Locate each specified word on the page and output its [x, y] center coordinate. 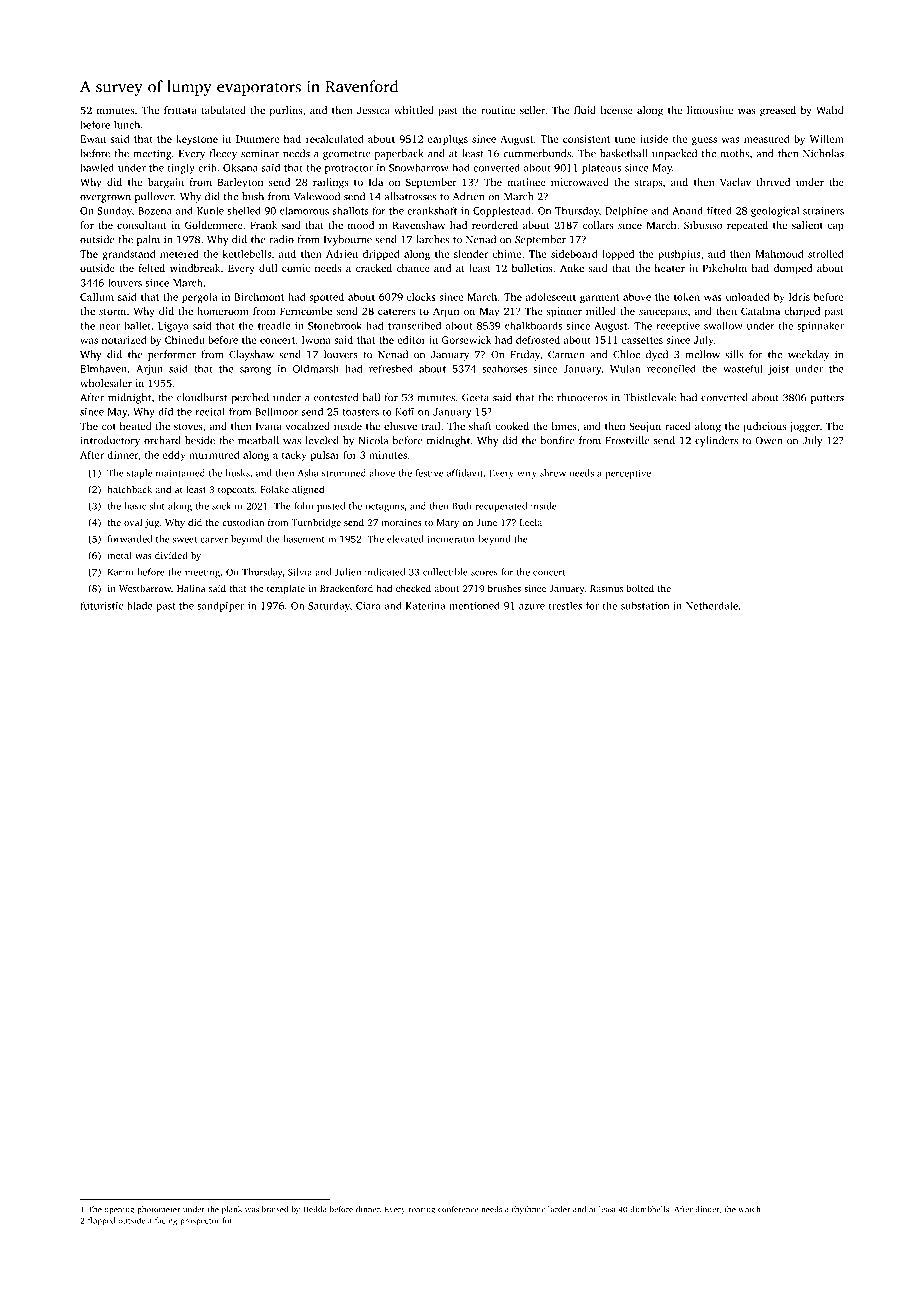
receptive [678, 327]
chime [507, 254]
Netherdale [712, 605]
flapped [101, 1221]
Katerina [426, 606]
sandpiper [220, 606]
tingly [181, 168]
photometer [158, 1210]
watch [749, 1209]
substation [645, 605]
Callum [97, 297]
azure [532, 607]
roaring [422, 1210]
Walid [830, 110]
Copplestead [502, 211]
